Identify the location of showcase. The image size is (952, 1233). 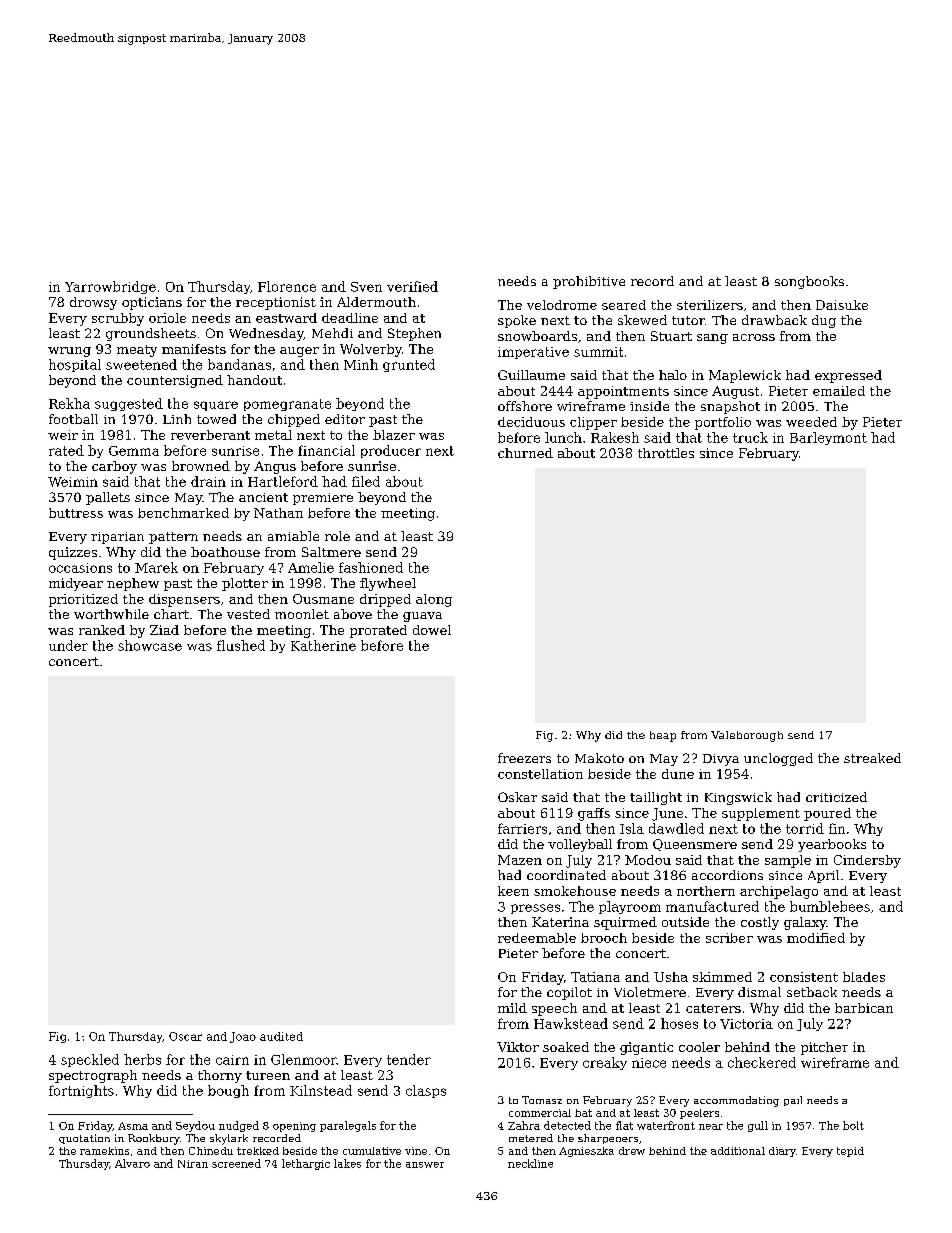
(150, 645).
